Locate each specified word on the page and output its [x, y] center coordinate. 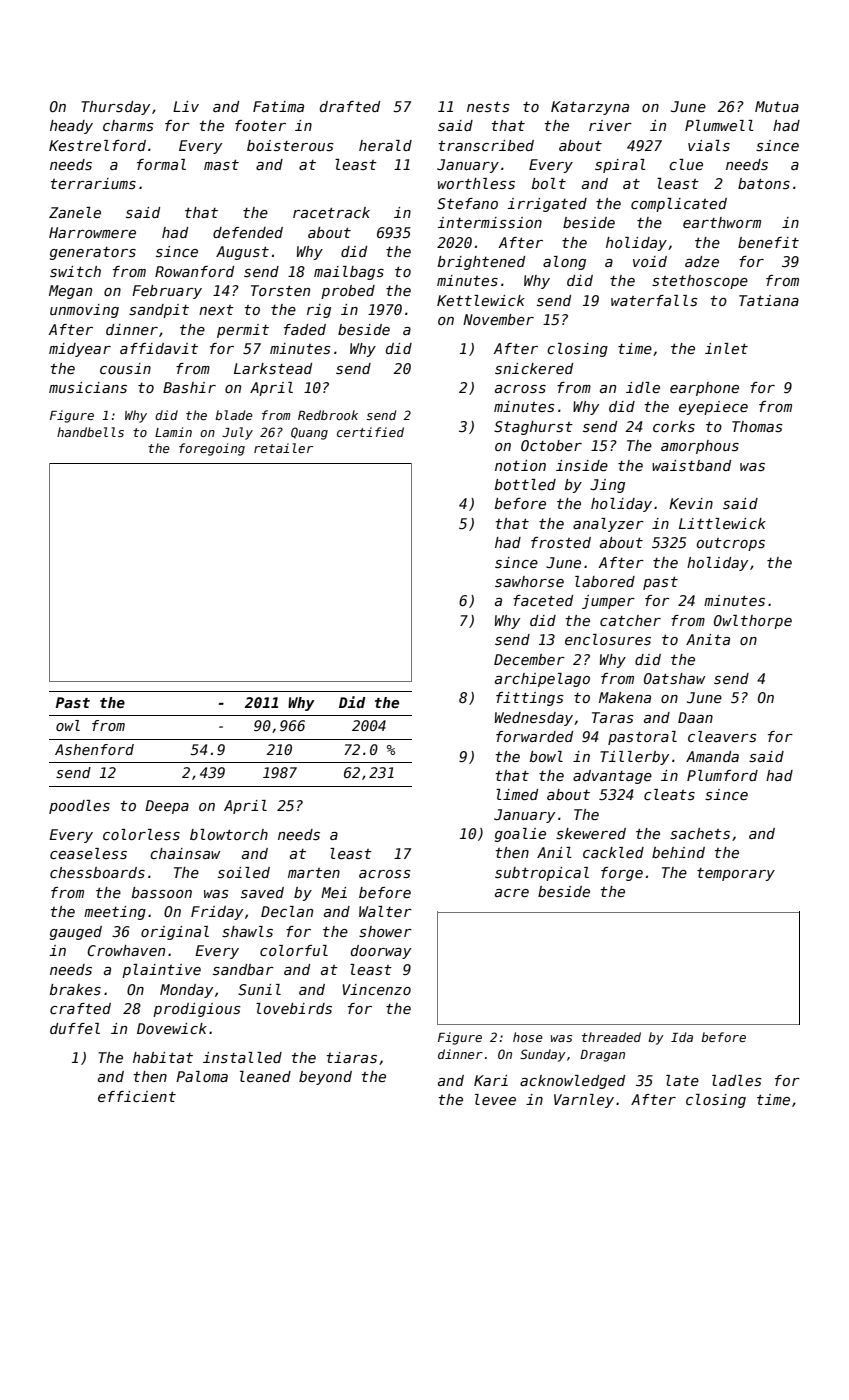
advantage [612, 777]
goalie [520, 835]
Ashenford [94, 749]
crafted [80, 1008]
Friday [217, 913]
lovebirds [294, 1008]
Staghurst [533, 428]
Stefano [467, 203]
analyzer [608, 525]
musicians [88, 387]
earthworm [722, 222]
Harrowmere [92, 232]
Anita [708, 639]
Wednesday [534, 719]
